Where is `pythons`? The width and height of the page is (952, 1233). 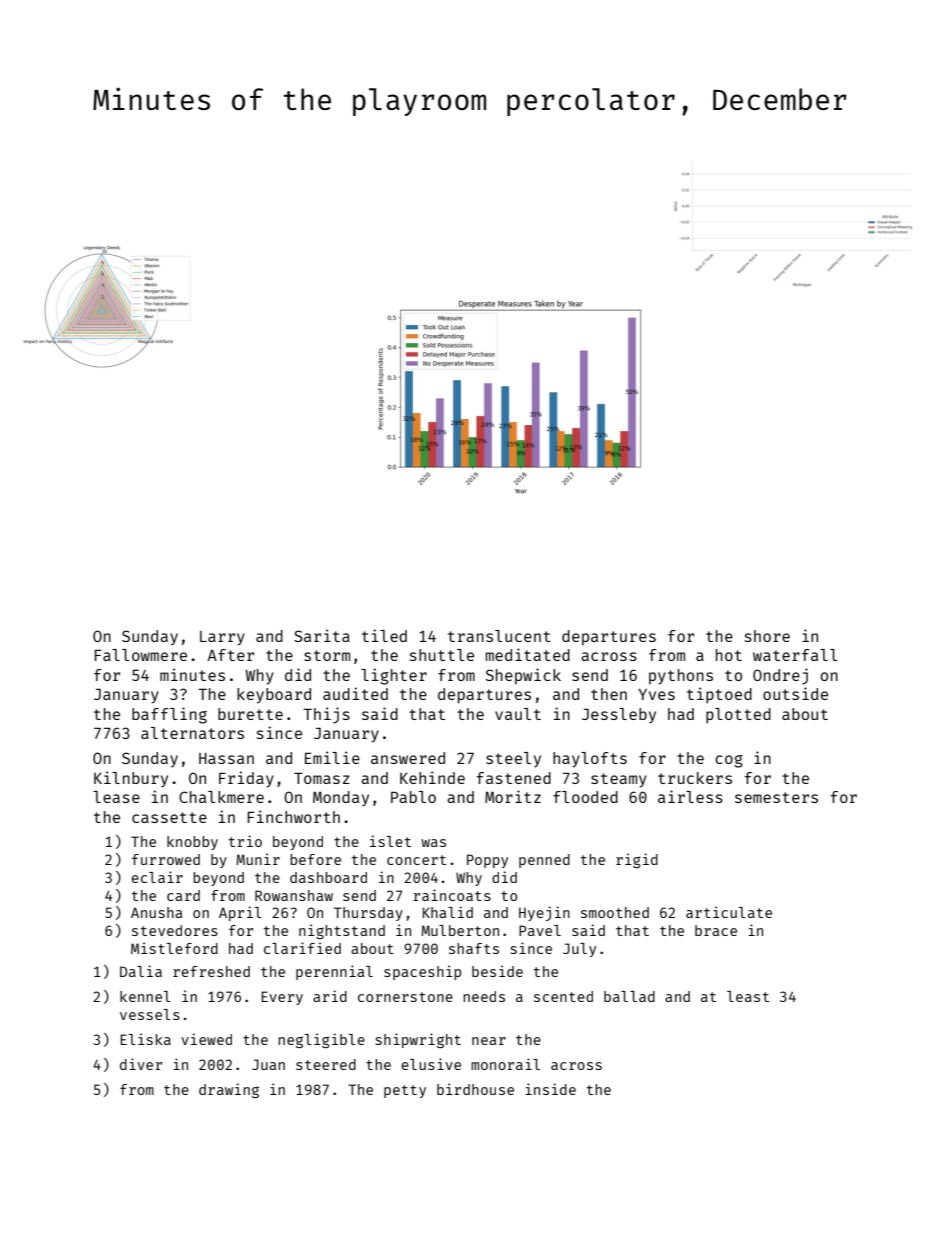
pythons is located at coordinates (681, 677).
